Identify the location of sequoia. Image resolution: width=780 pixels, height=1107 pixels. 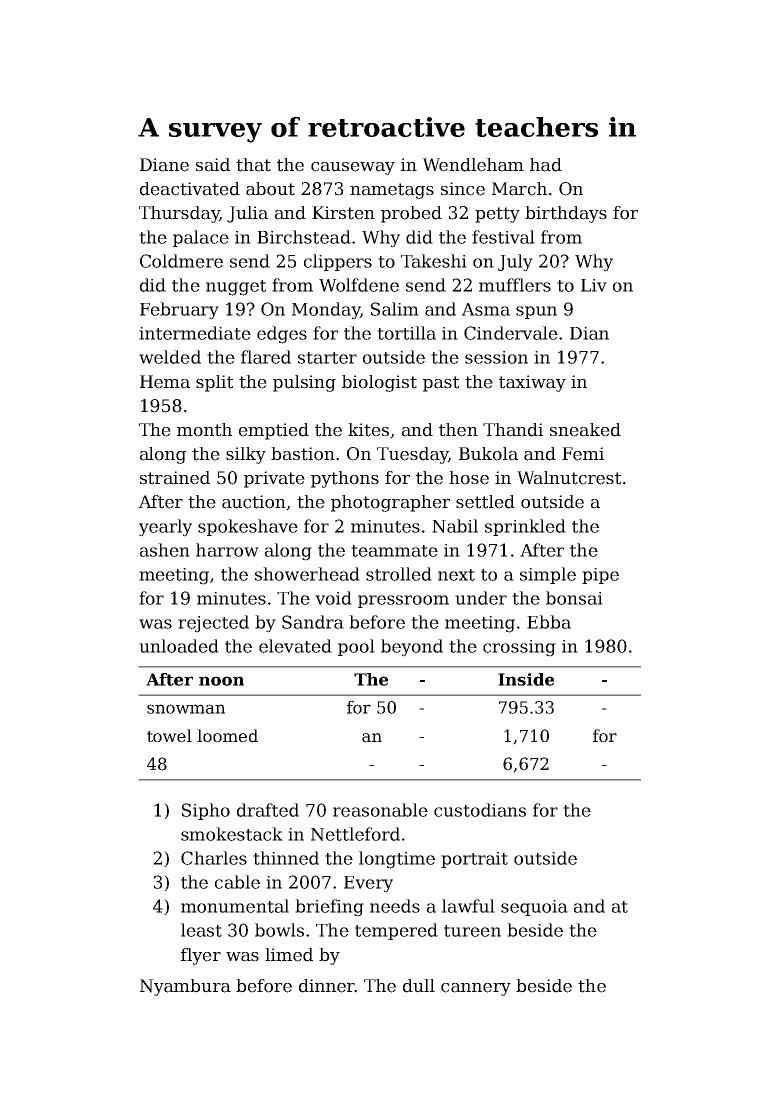
(534, 908).
